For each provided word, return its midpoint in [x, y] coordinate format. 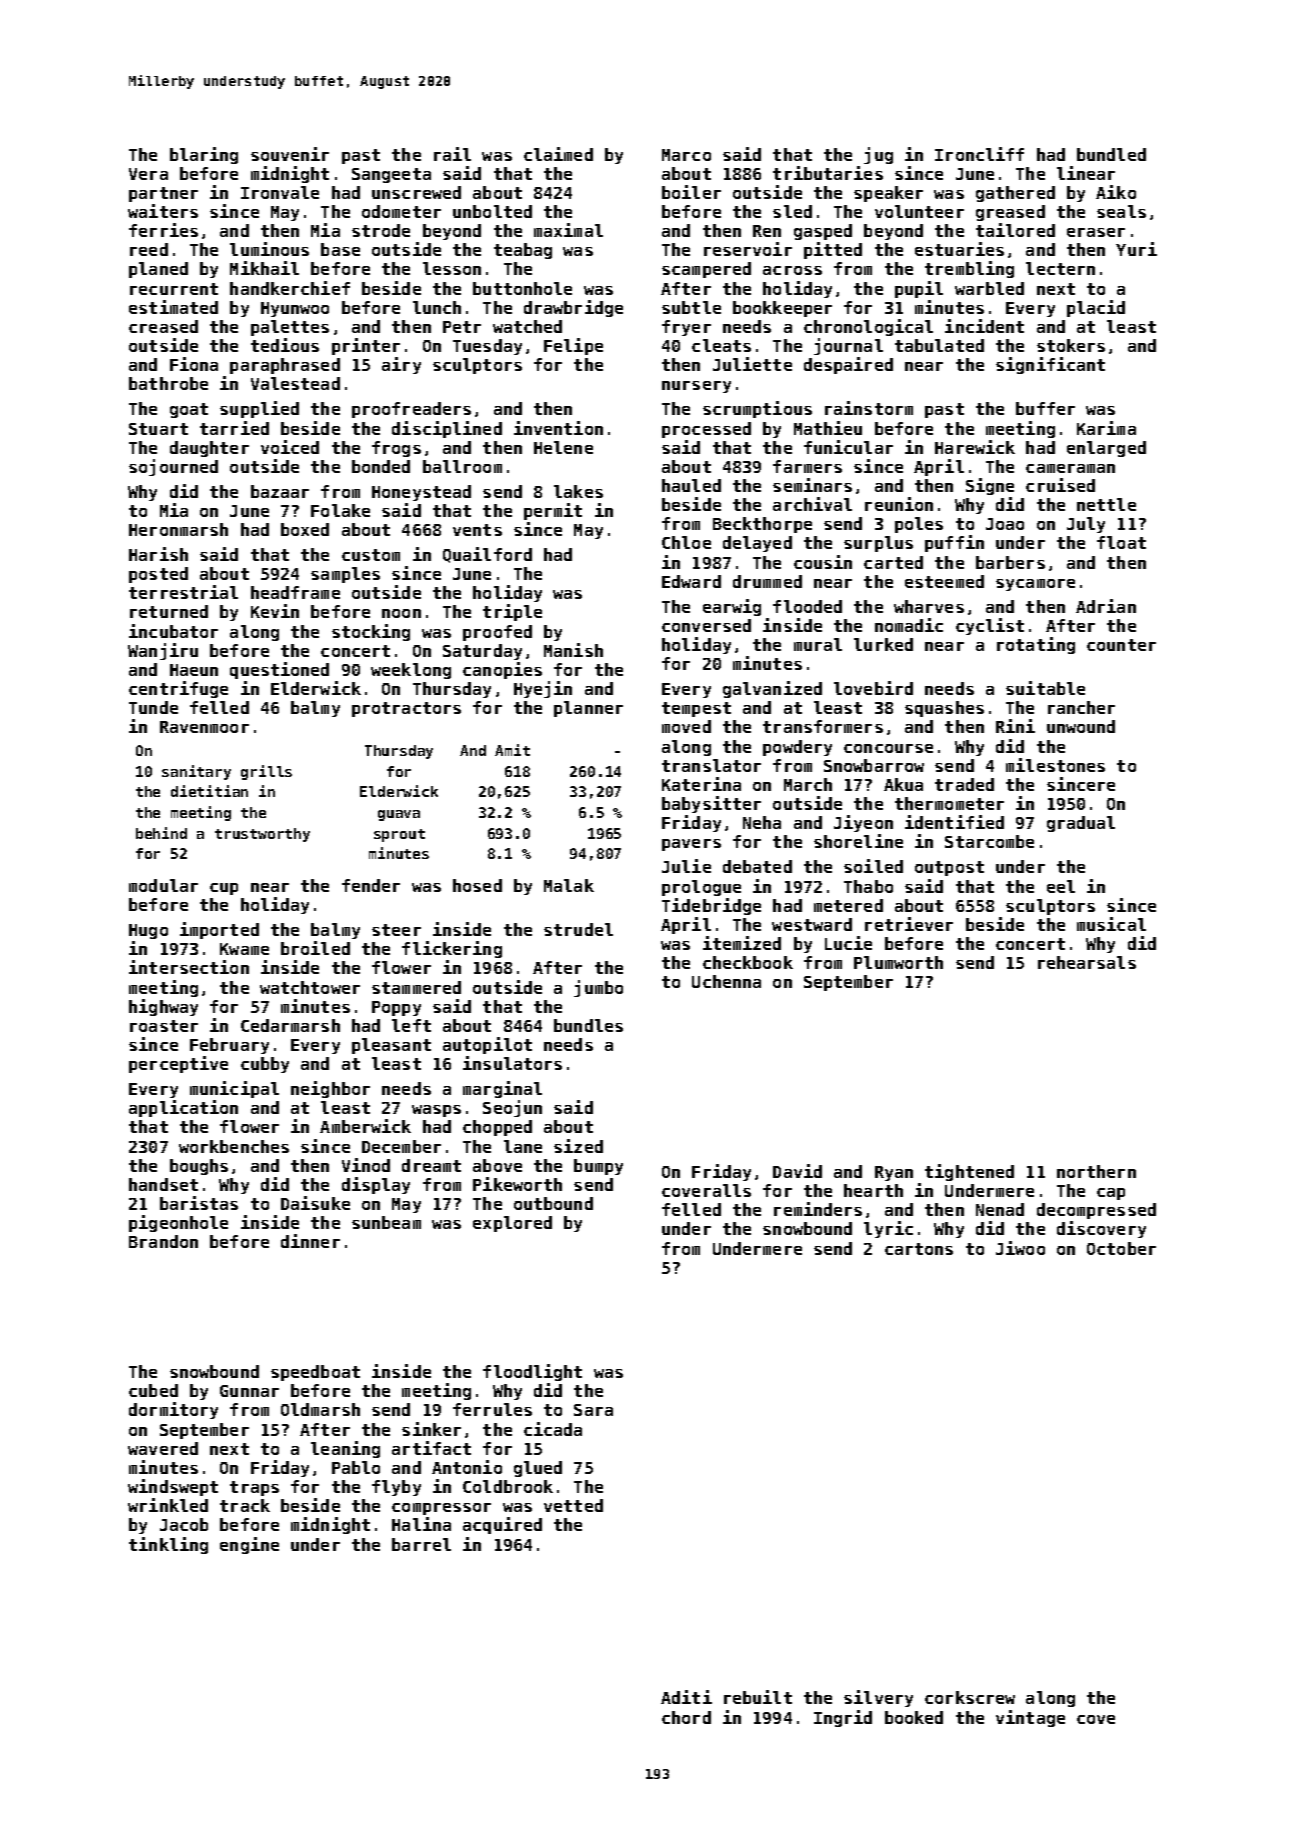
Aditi [686, 1697]
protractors [406, 709]
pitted [833, 250]
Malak [569, 885]
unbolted [492, 211]
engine [249, 1545]
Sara [593, 1410]
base [340, 249]
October [1121, 1248]
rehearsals [1087, 962]
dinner [310, 1241]
